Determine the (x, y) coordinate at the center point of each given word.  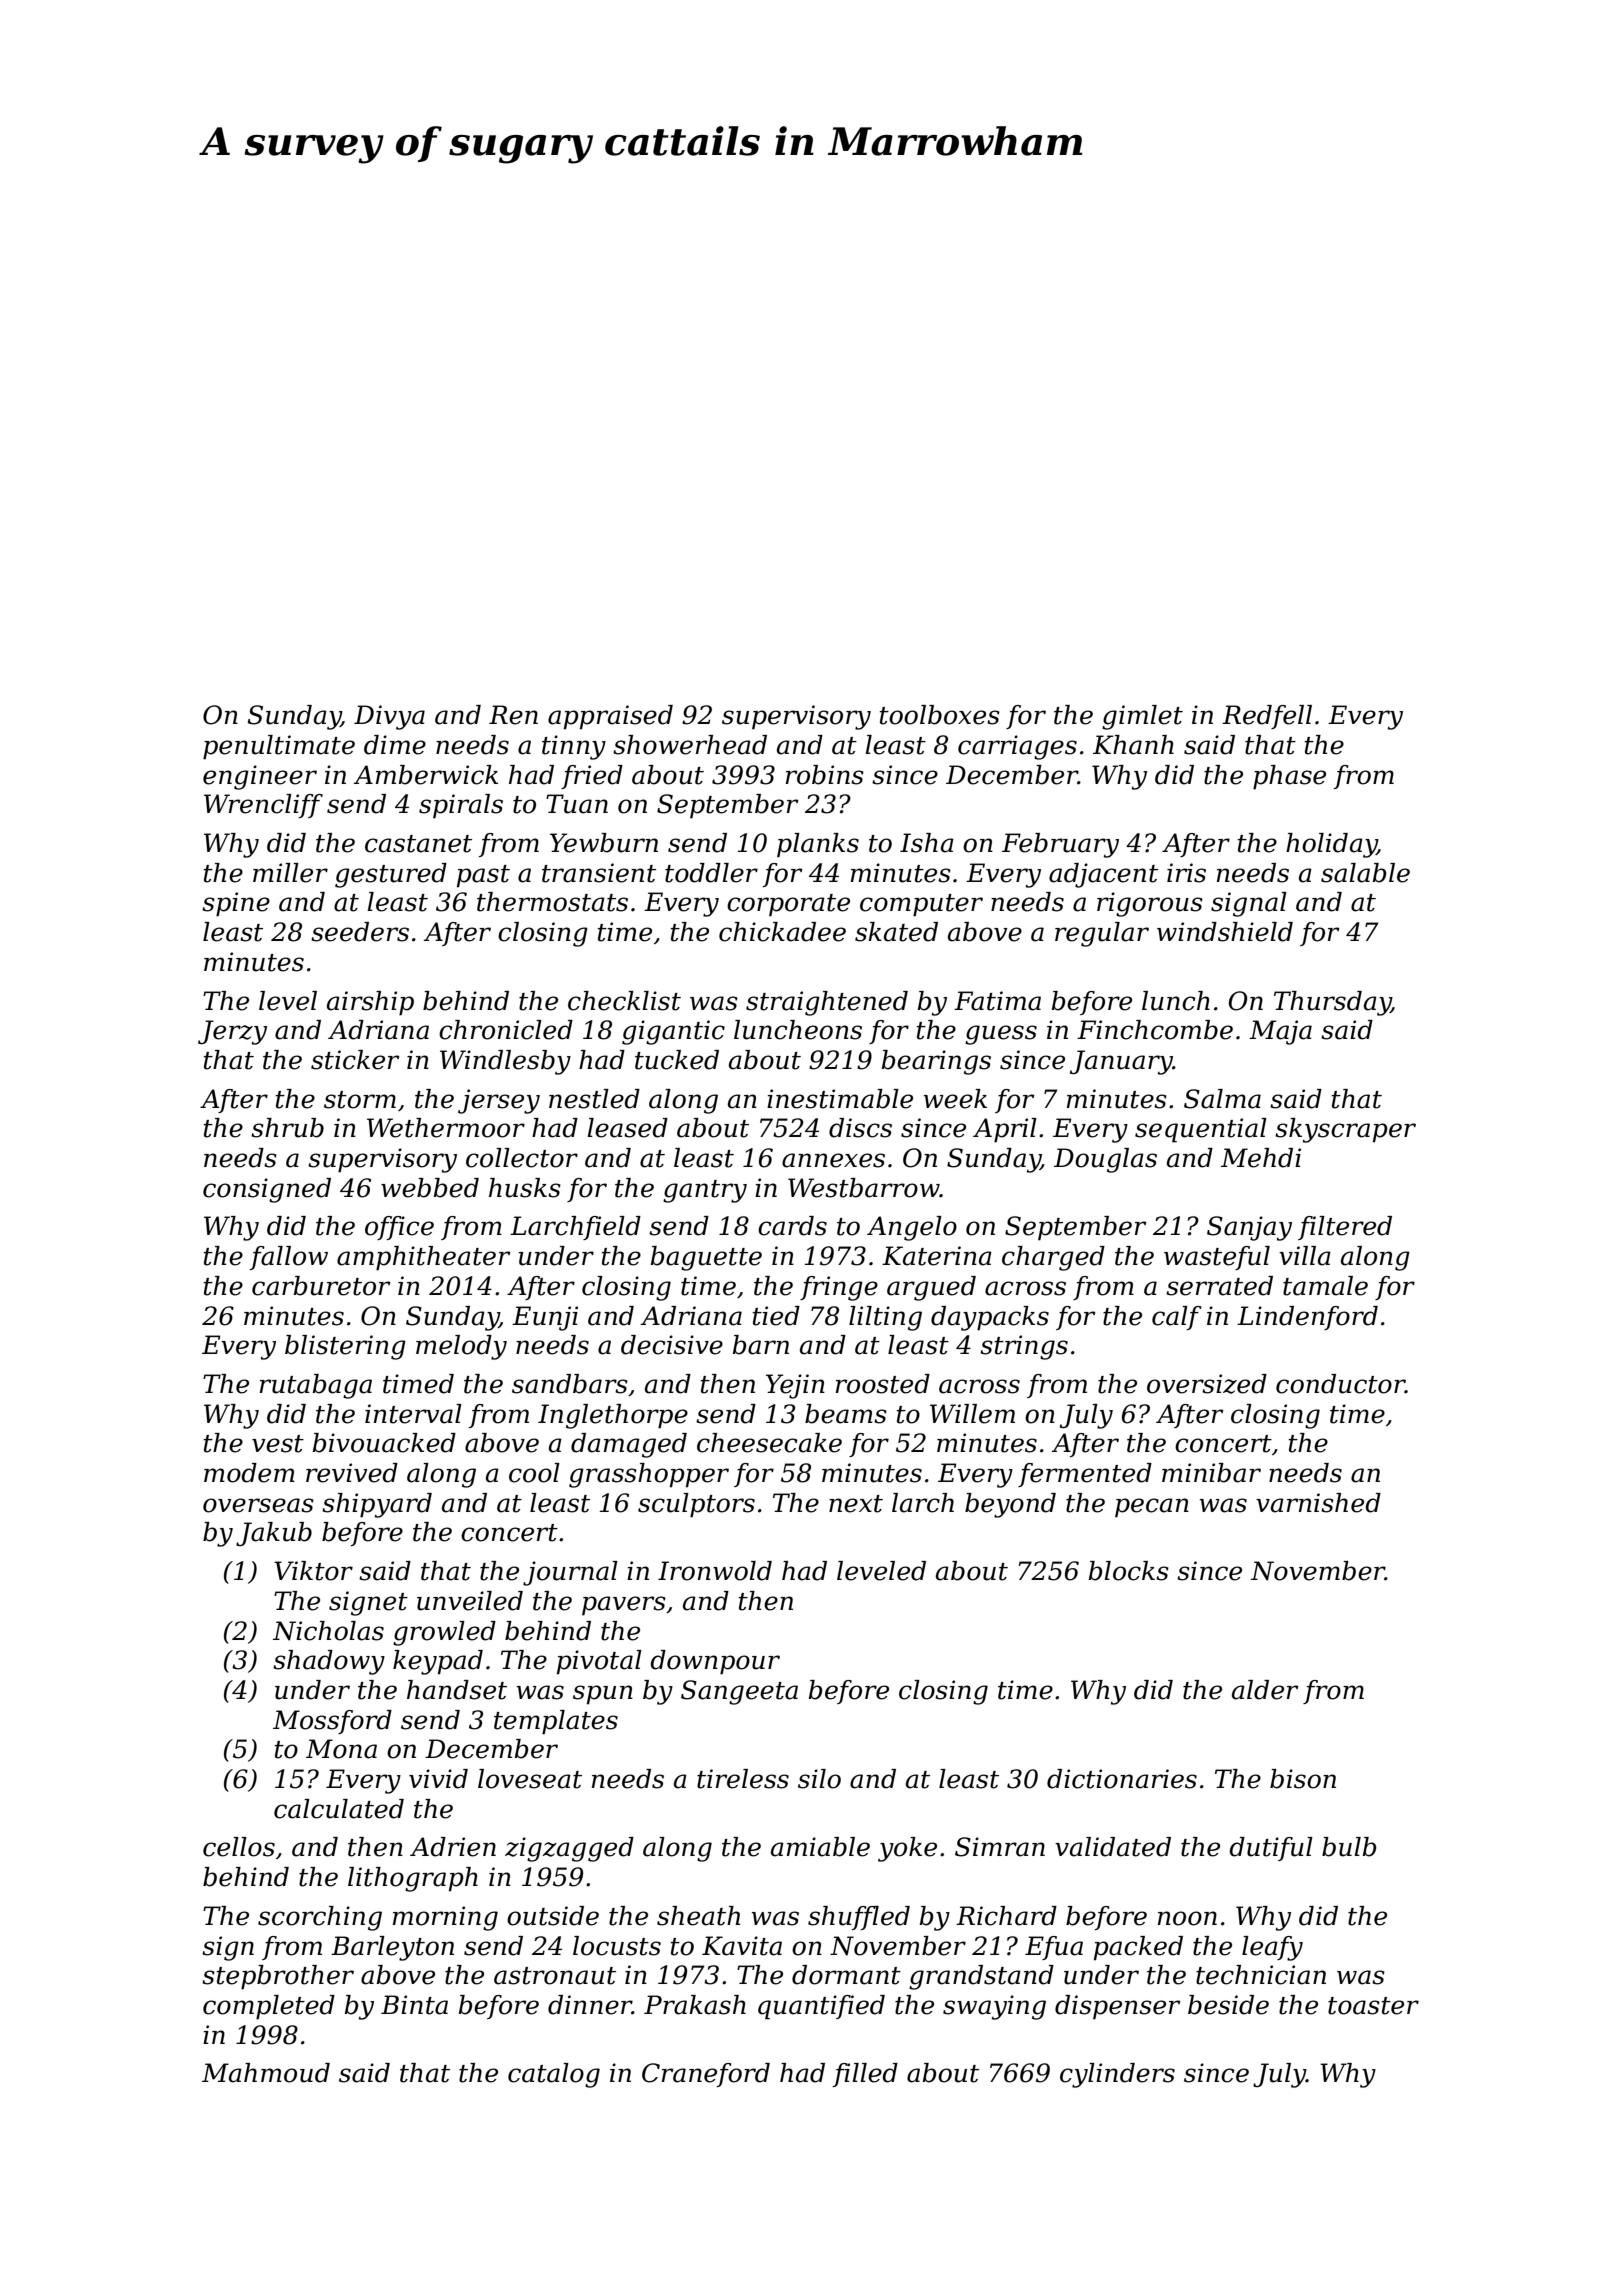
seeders (360, 932)
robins (825, 775)
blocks (1129, 1571)
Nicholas (328, 1631)
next (856, 1504)
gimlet (1142, 717)
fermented (1085, 1475)
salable (1365, 873)
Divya (389, 717)
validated (1113, 1847)
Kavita (742, 1946)
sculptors (696, 1505)
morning (445, 1918)
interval (413, 1414)
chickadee (782, 932)
